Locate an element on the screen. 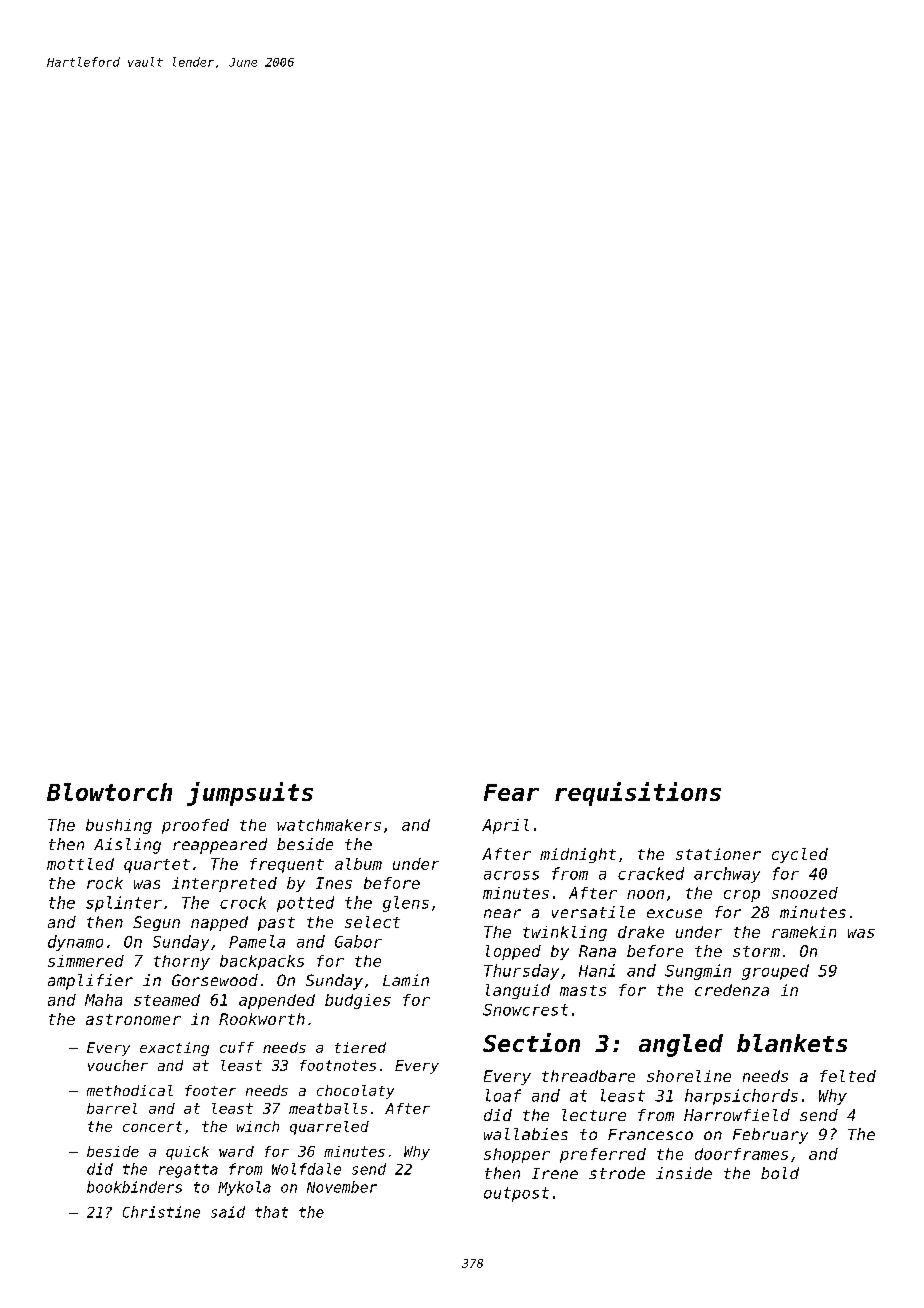 The image size is (924, 1308). cuff is located at coordinates (237, 1047).
